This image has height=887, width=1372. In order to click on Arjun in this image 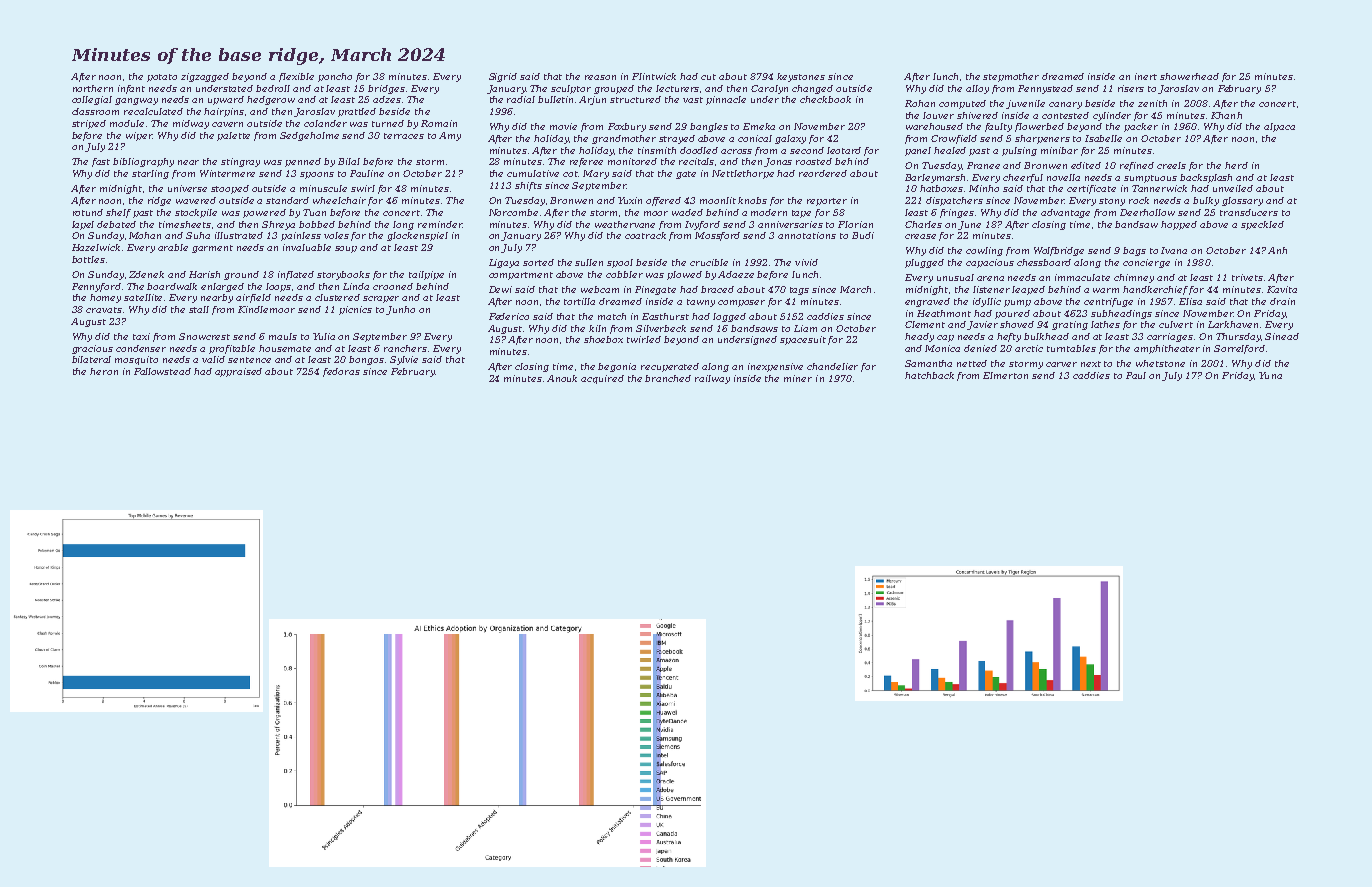, I will do `click(592, 100)`.
